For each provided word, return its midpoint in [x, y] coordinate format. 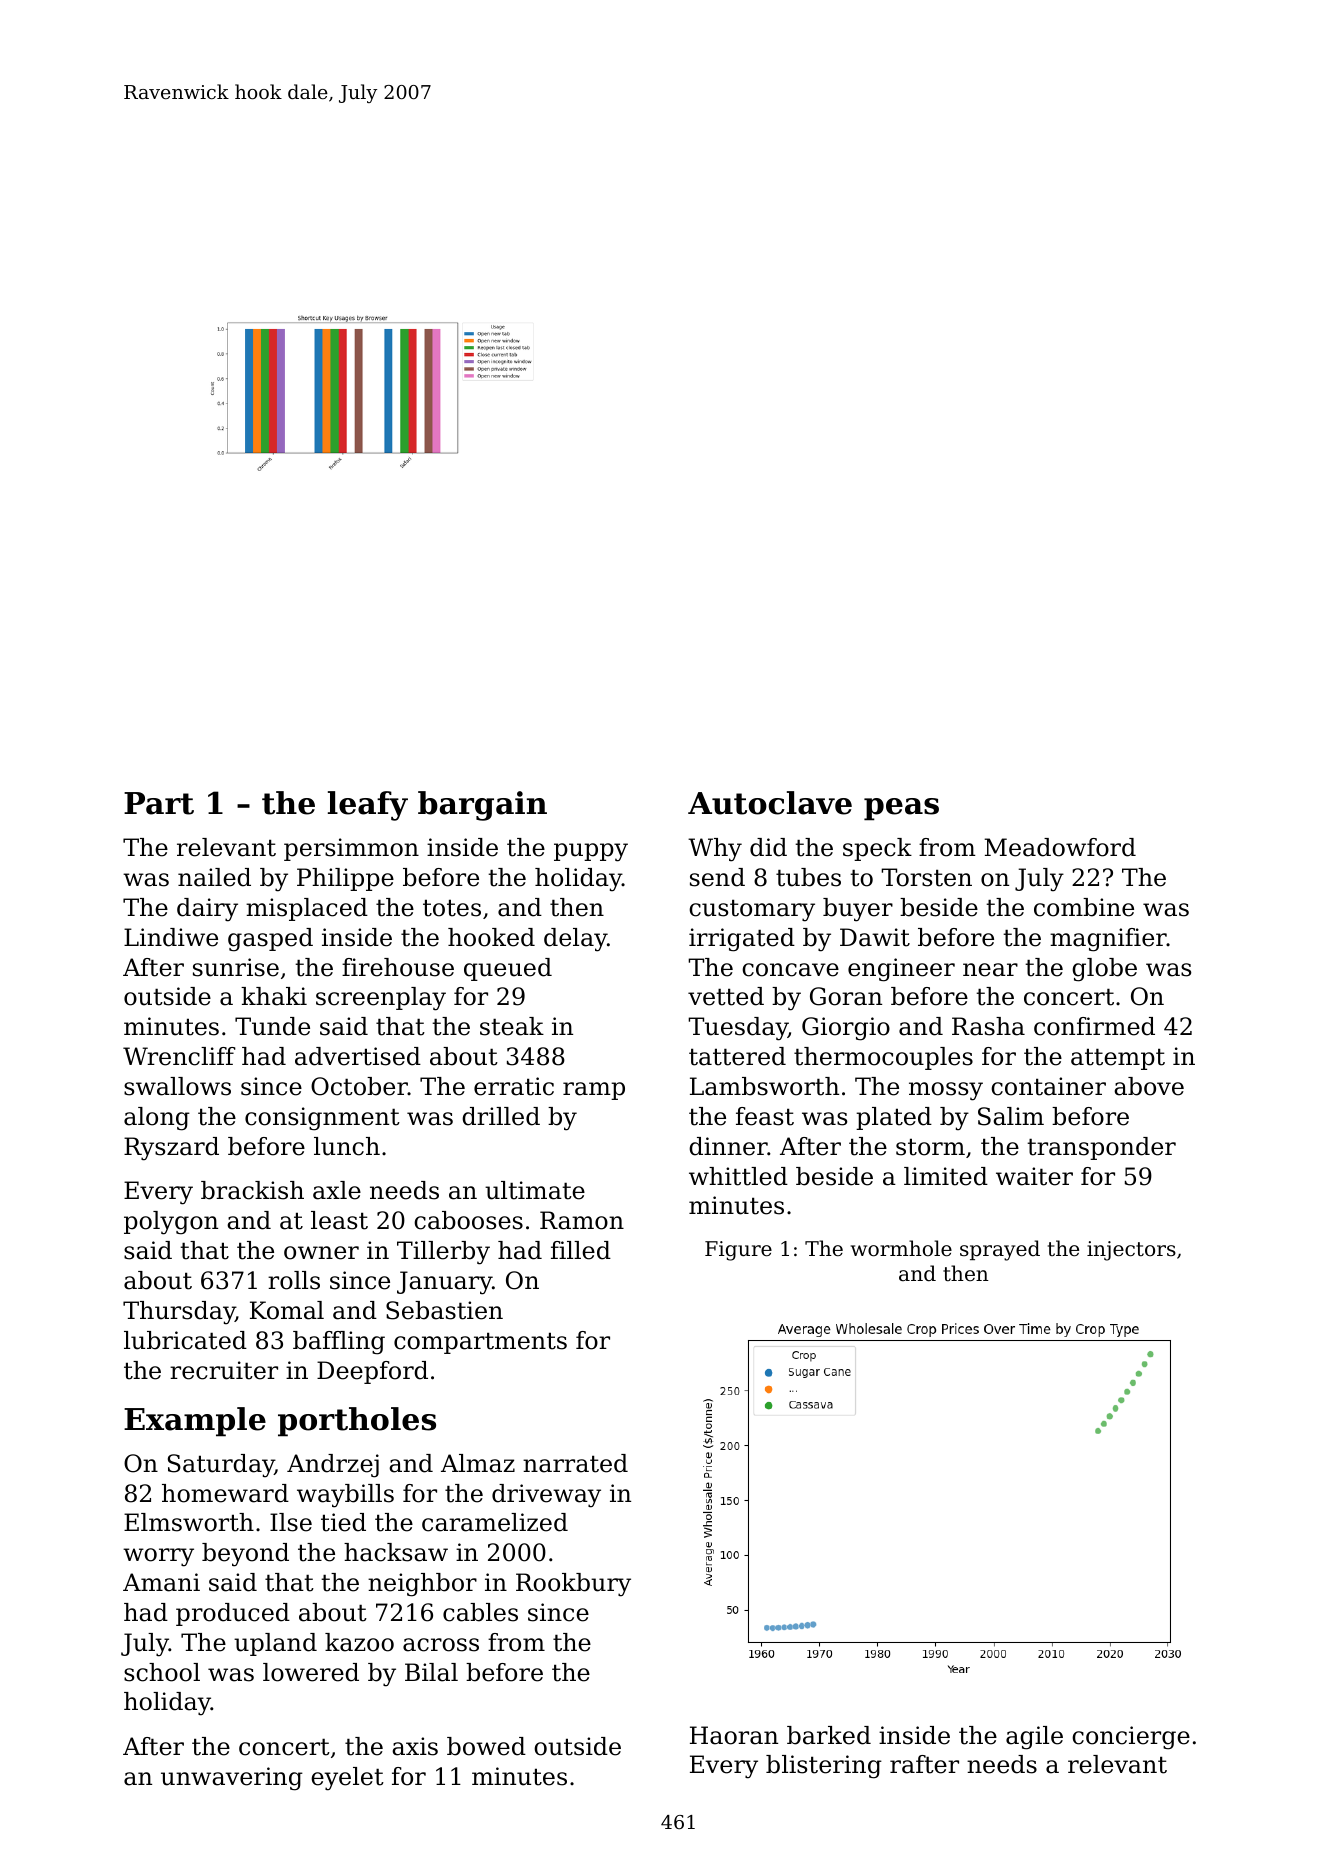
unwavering [232, 1779]
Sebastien [444, 1310]
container [1048, 1086]
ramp [594, 1091]
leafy [368, 806]
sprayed [1000, 1250]
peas [901, 809]
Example [195, 1422]
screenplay [381, 999]
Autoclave [770, 803]
